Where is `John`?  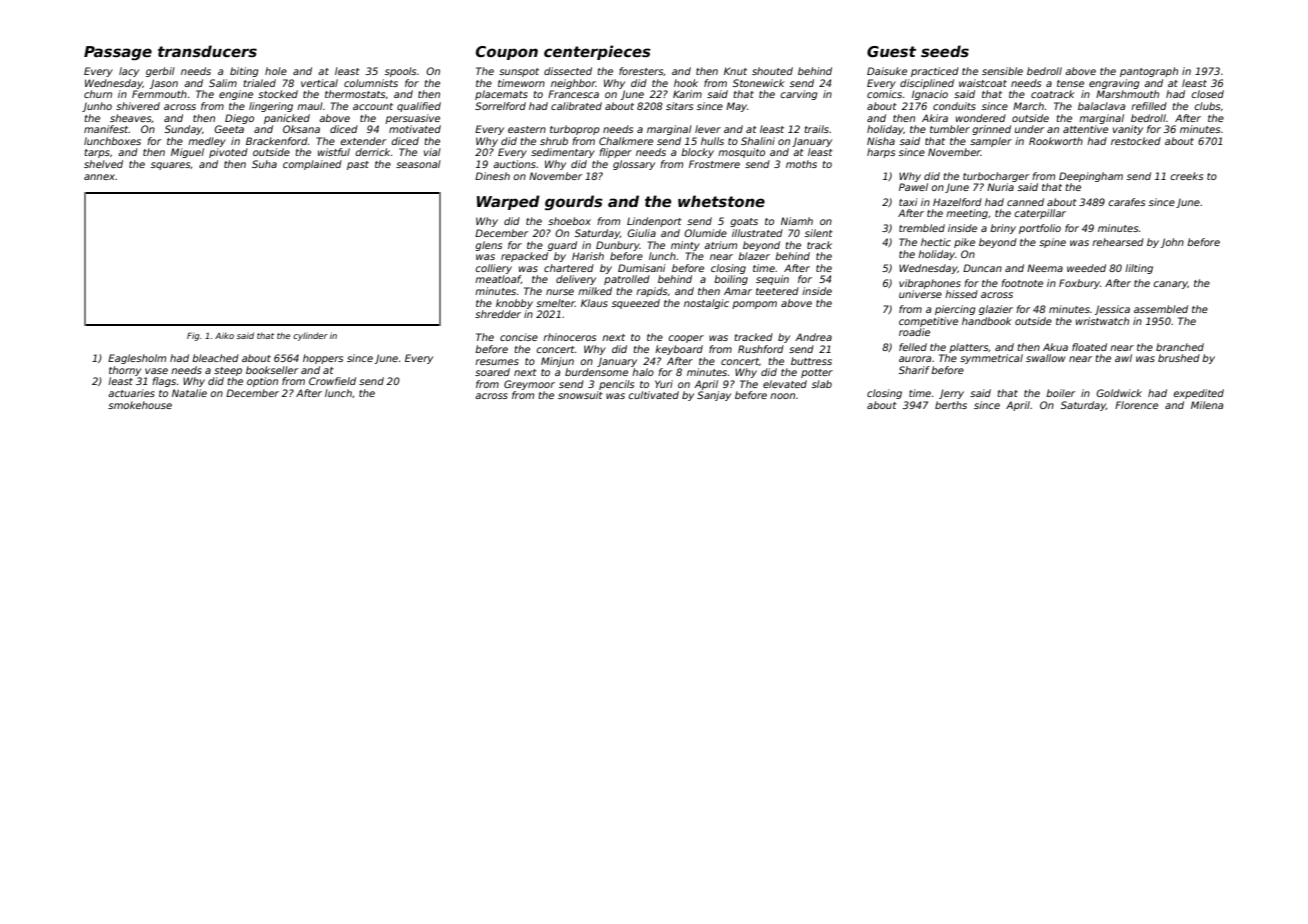
John is located at coordinates (1172, 243).
